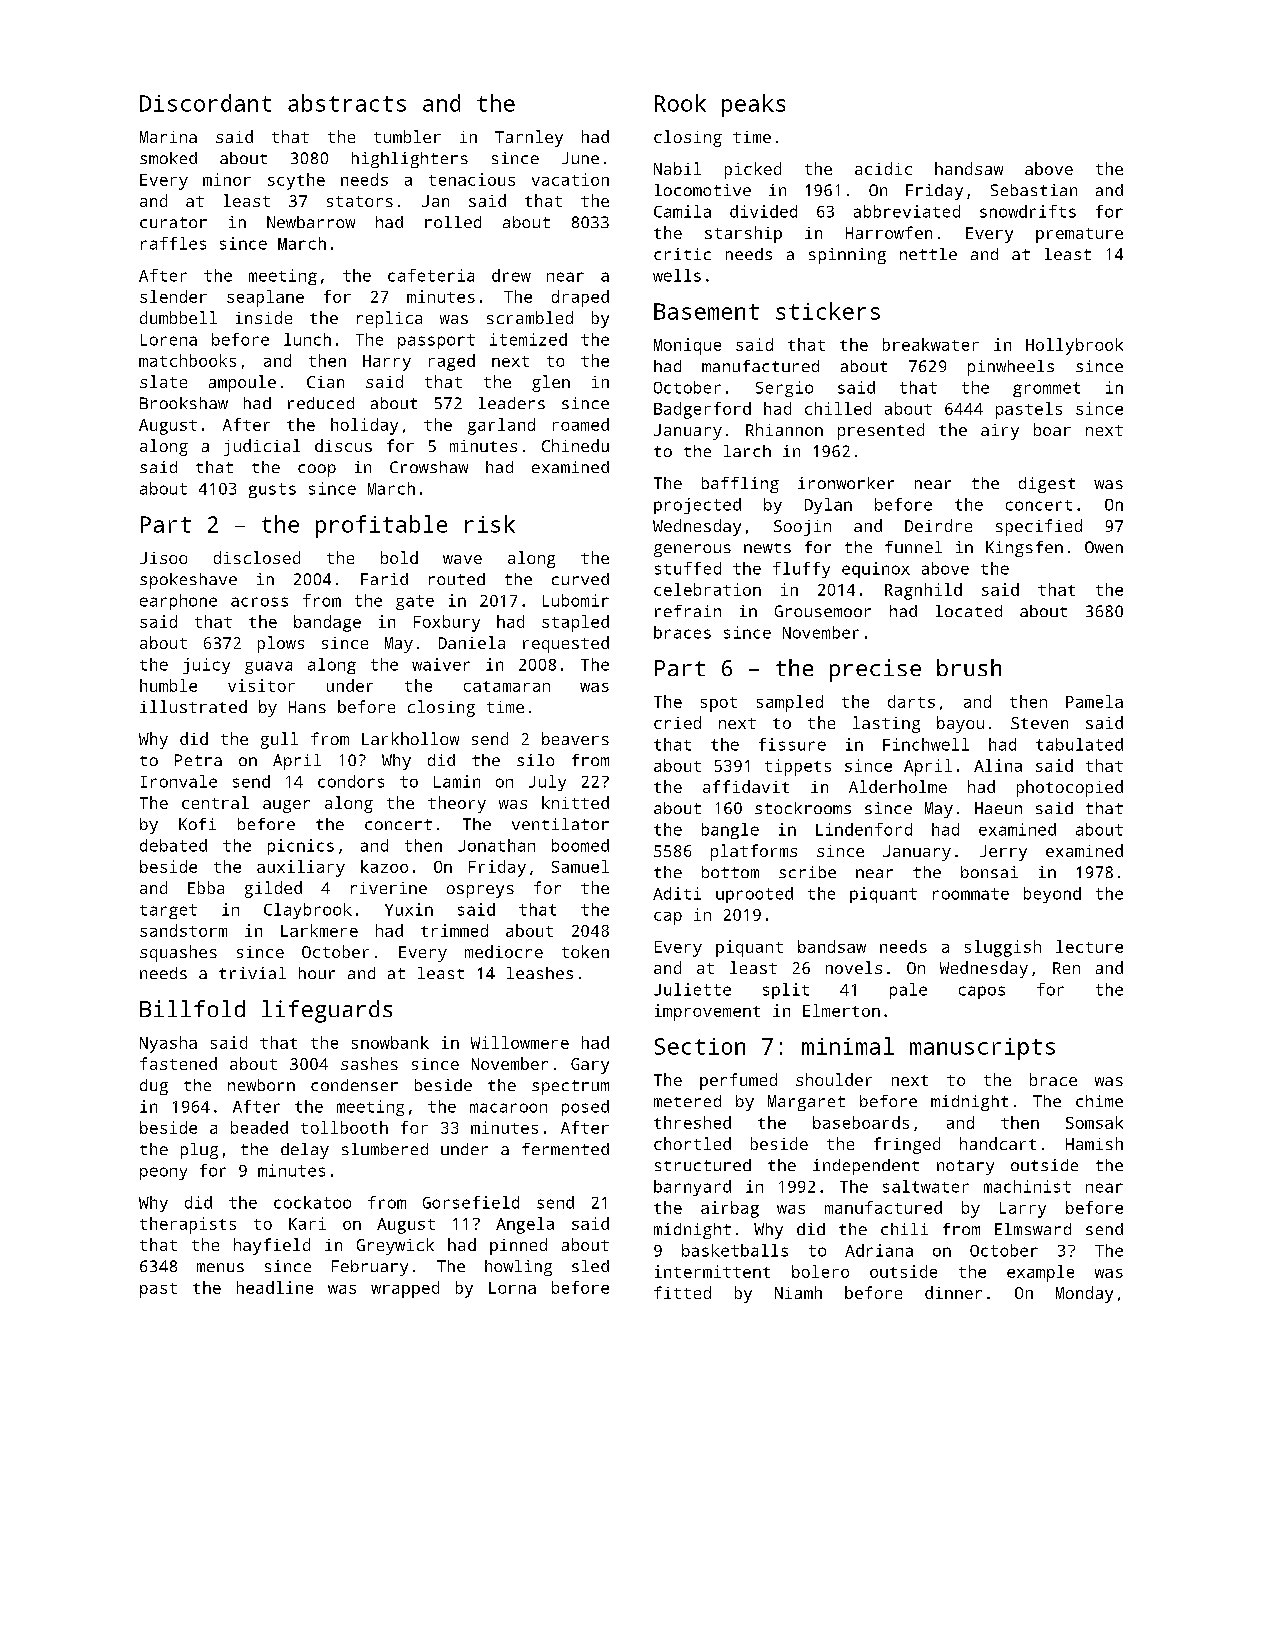  I want to click on ampoule, so click(242, 383).
